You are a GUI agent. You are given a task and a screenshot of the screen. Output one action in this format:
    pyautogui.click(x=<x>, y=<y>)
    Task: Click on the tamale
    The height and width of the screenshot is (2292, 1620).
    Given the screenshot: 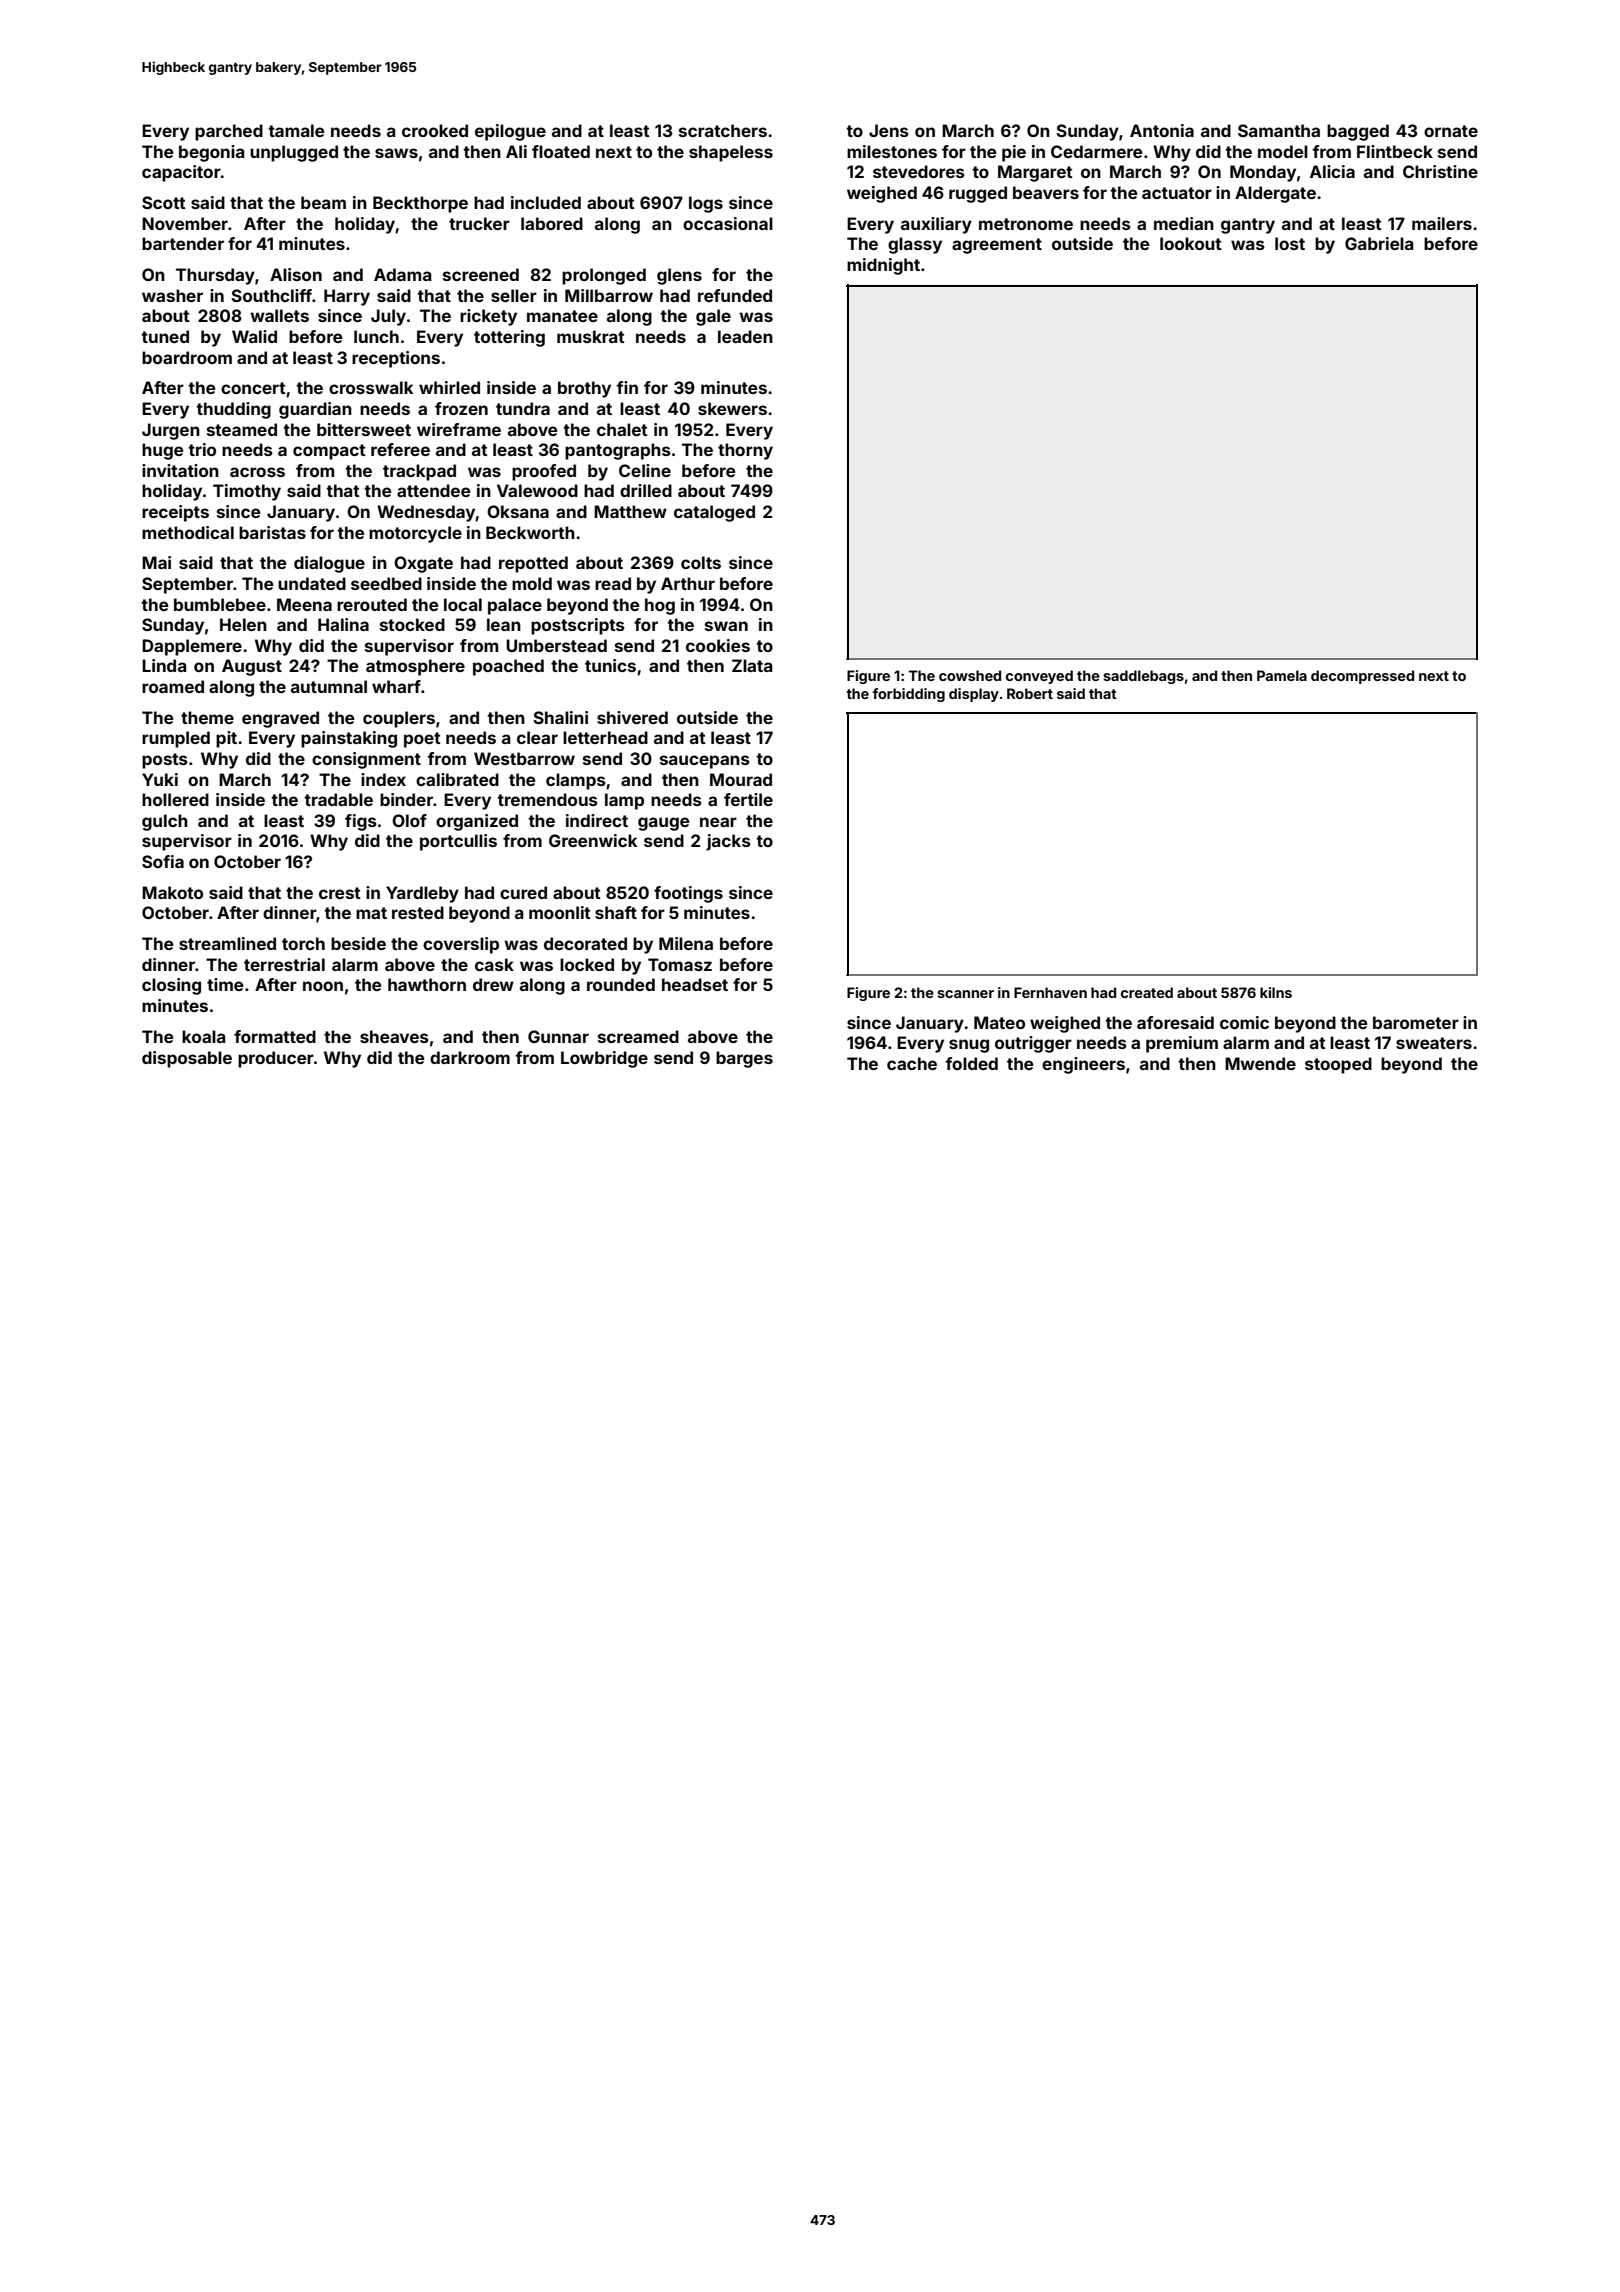 What is the action you would take?
    pyautogui.click(x=296, y=130)
